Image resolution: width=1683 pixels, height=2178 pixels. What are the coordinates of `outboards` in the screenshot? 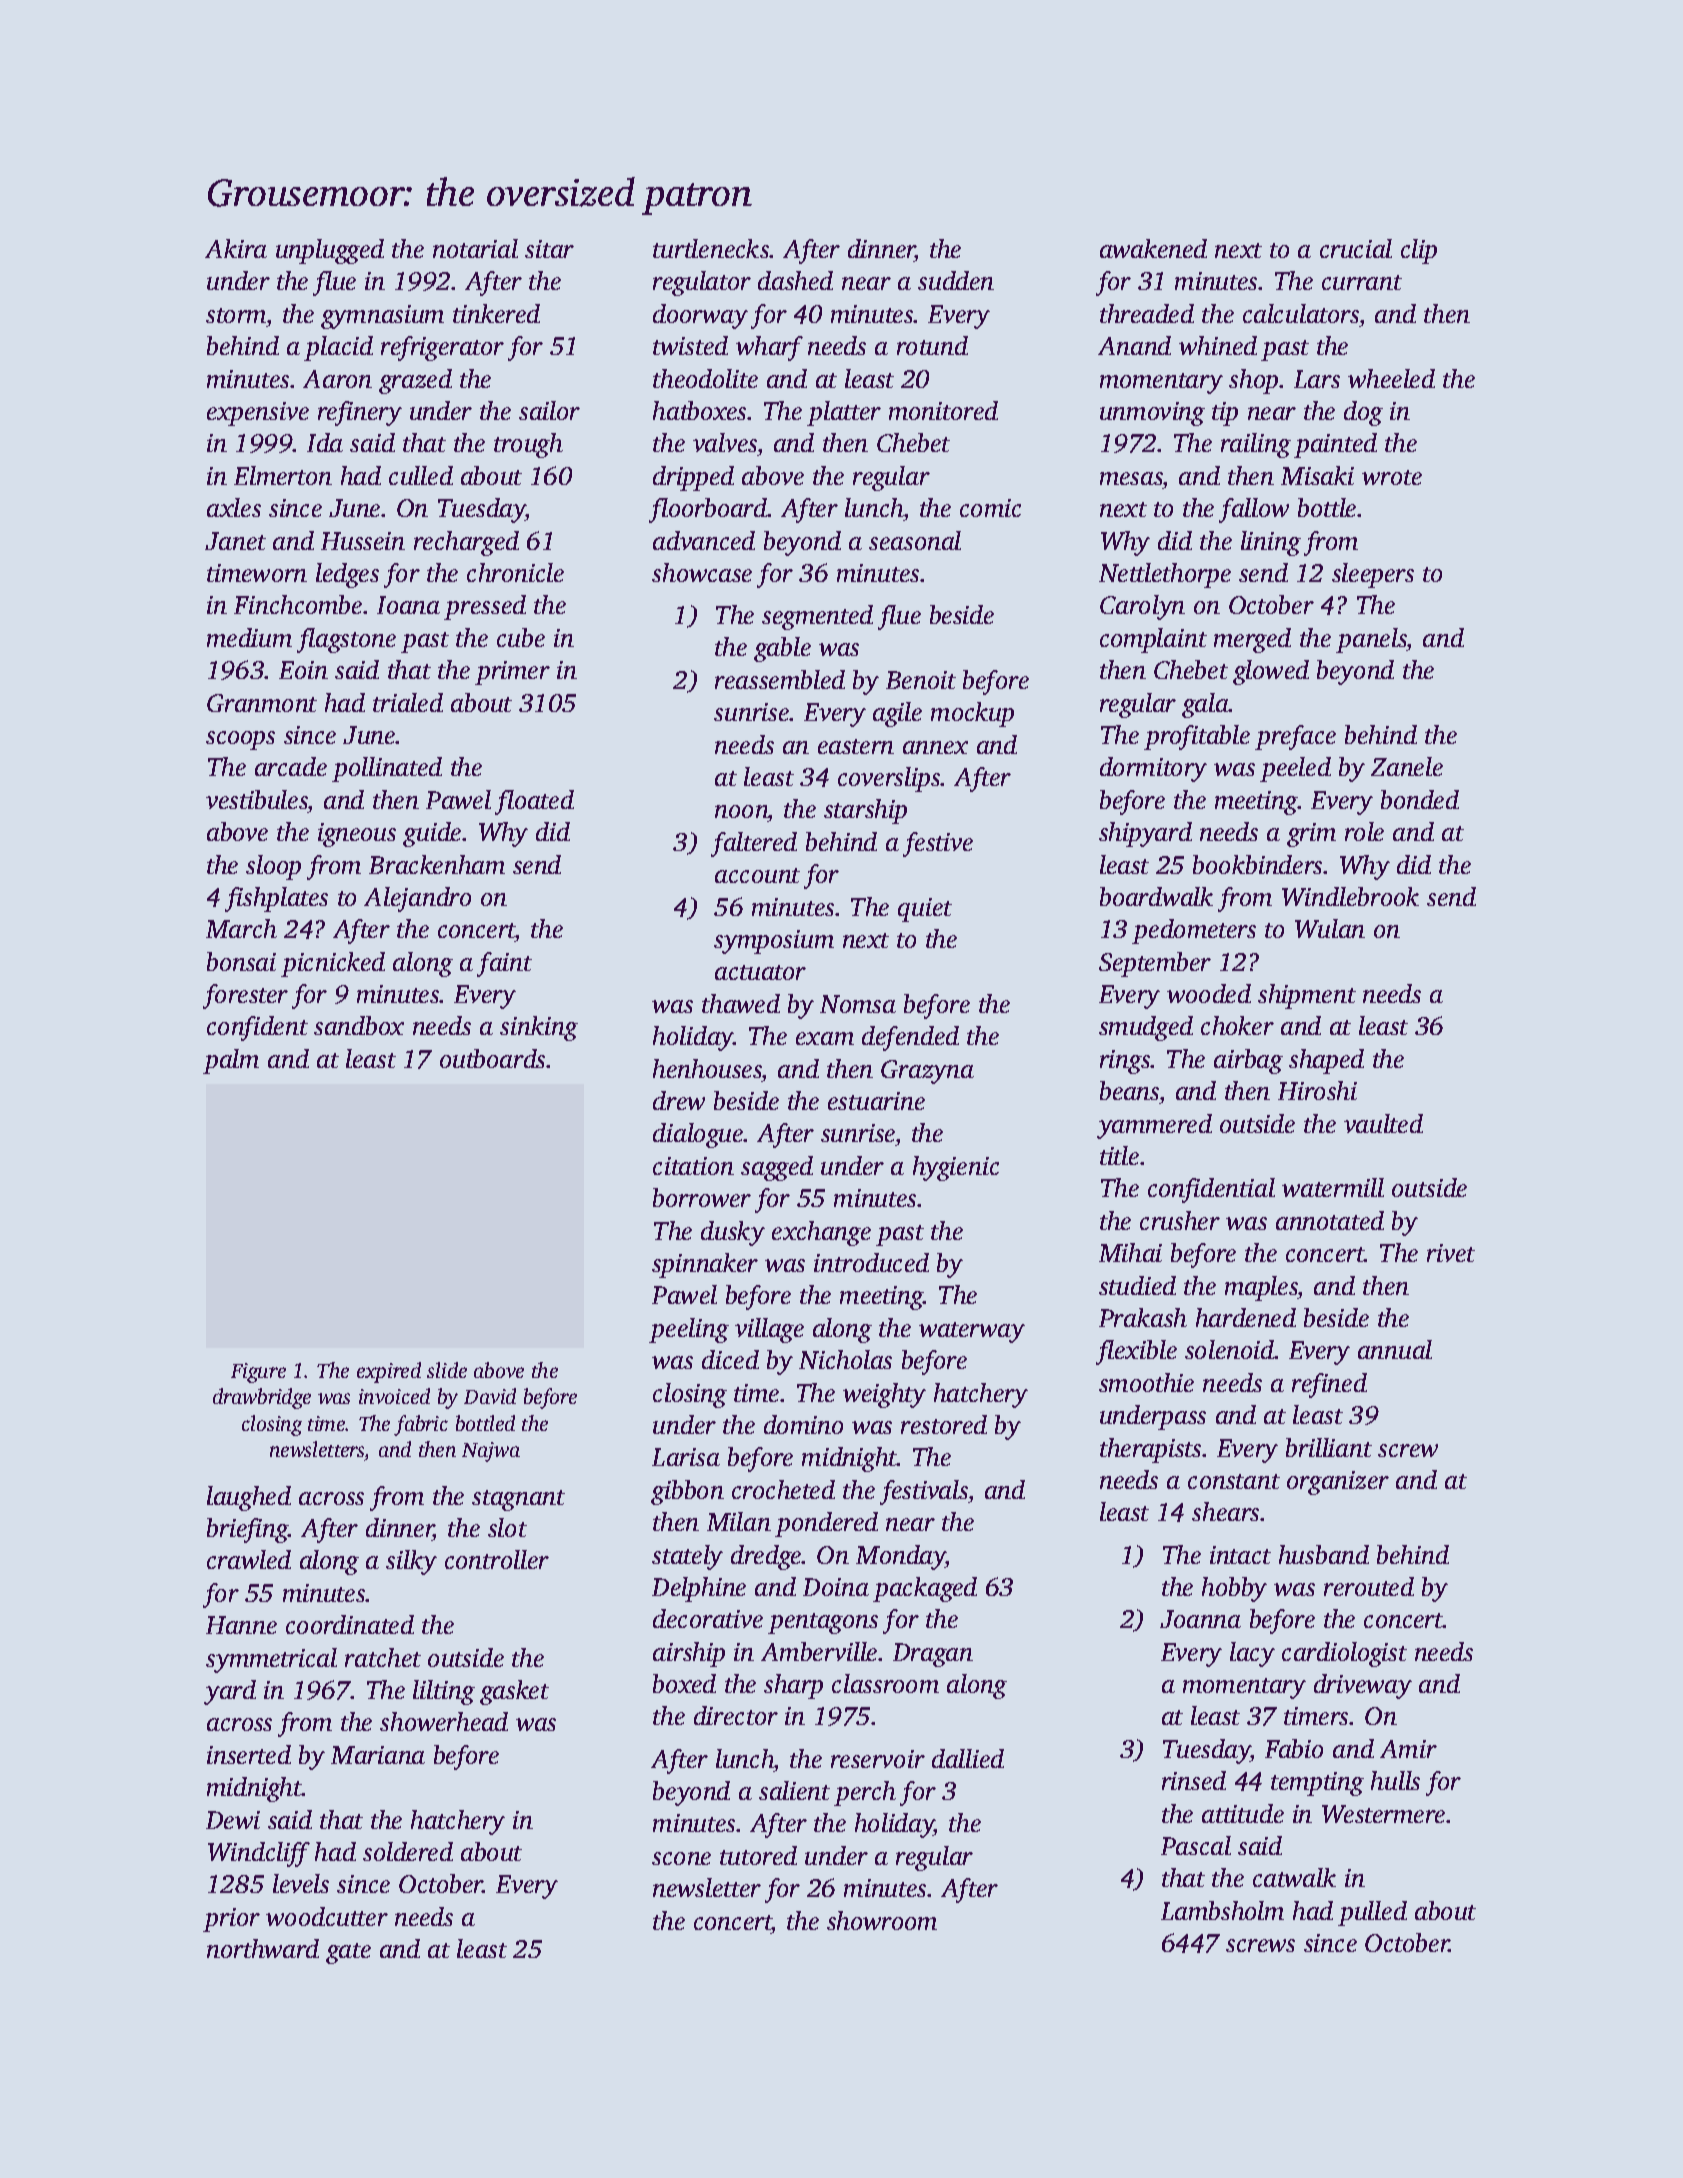 It's located at (493, 1058).
